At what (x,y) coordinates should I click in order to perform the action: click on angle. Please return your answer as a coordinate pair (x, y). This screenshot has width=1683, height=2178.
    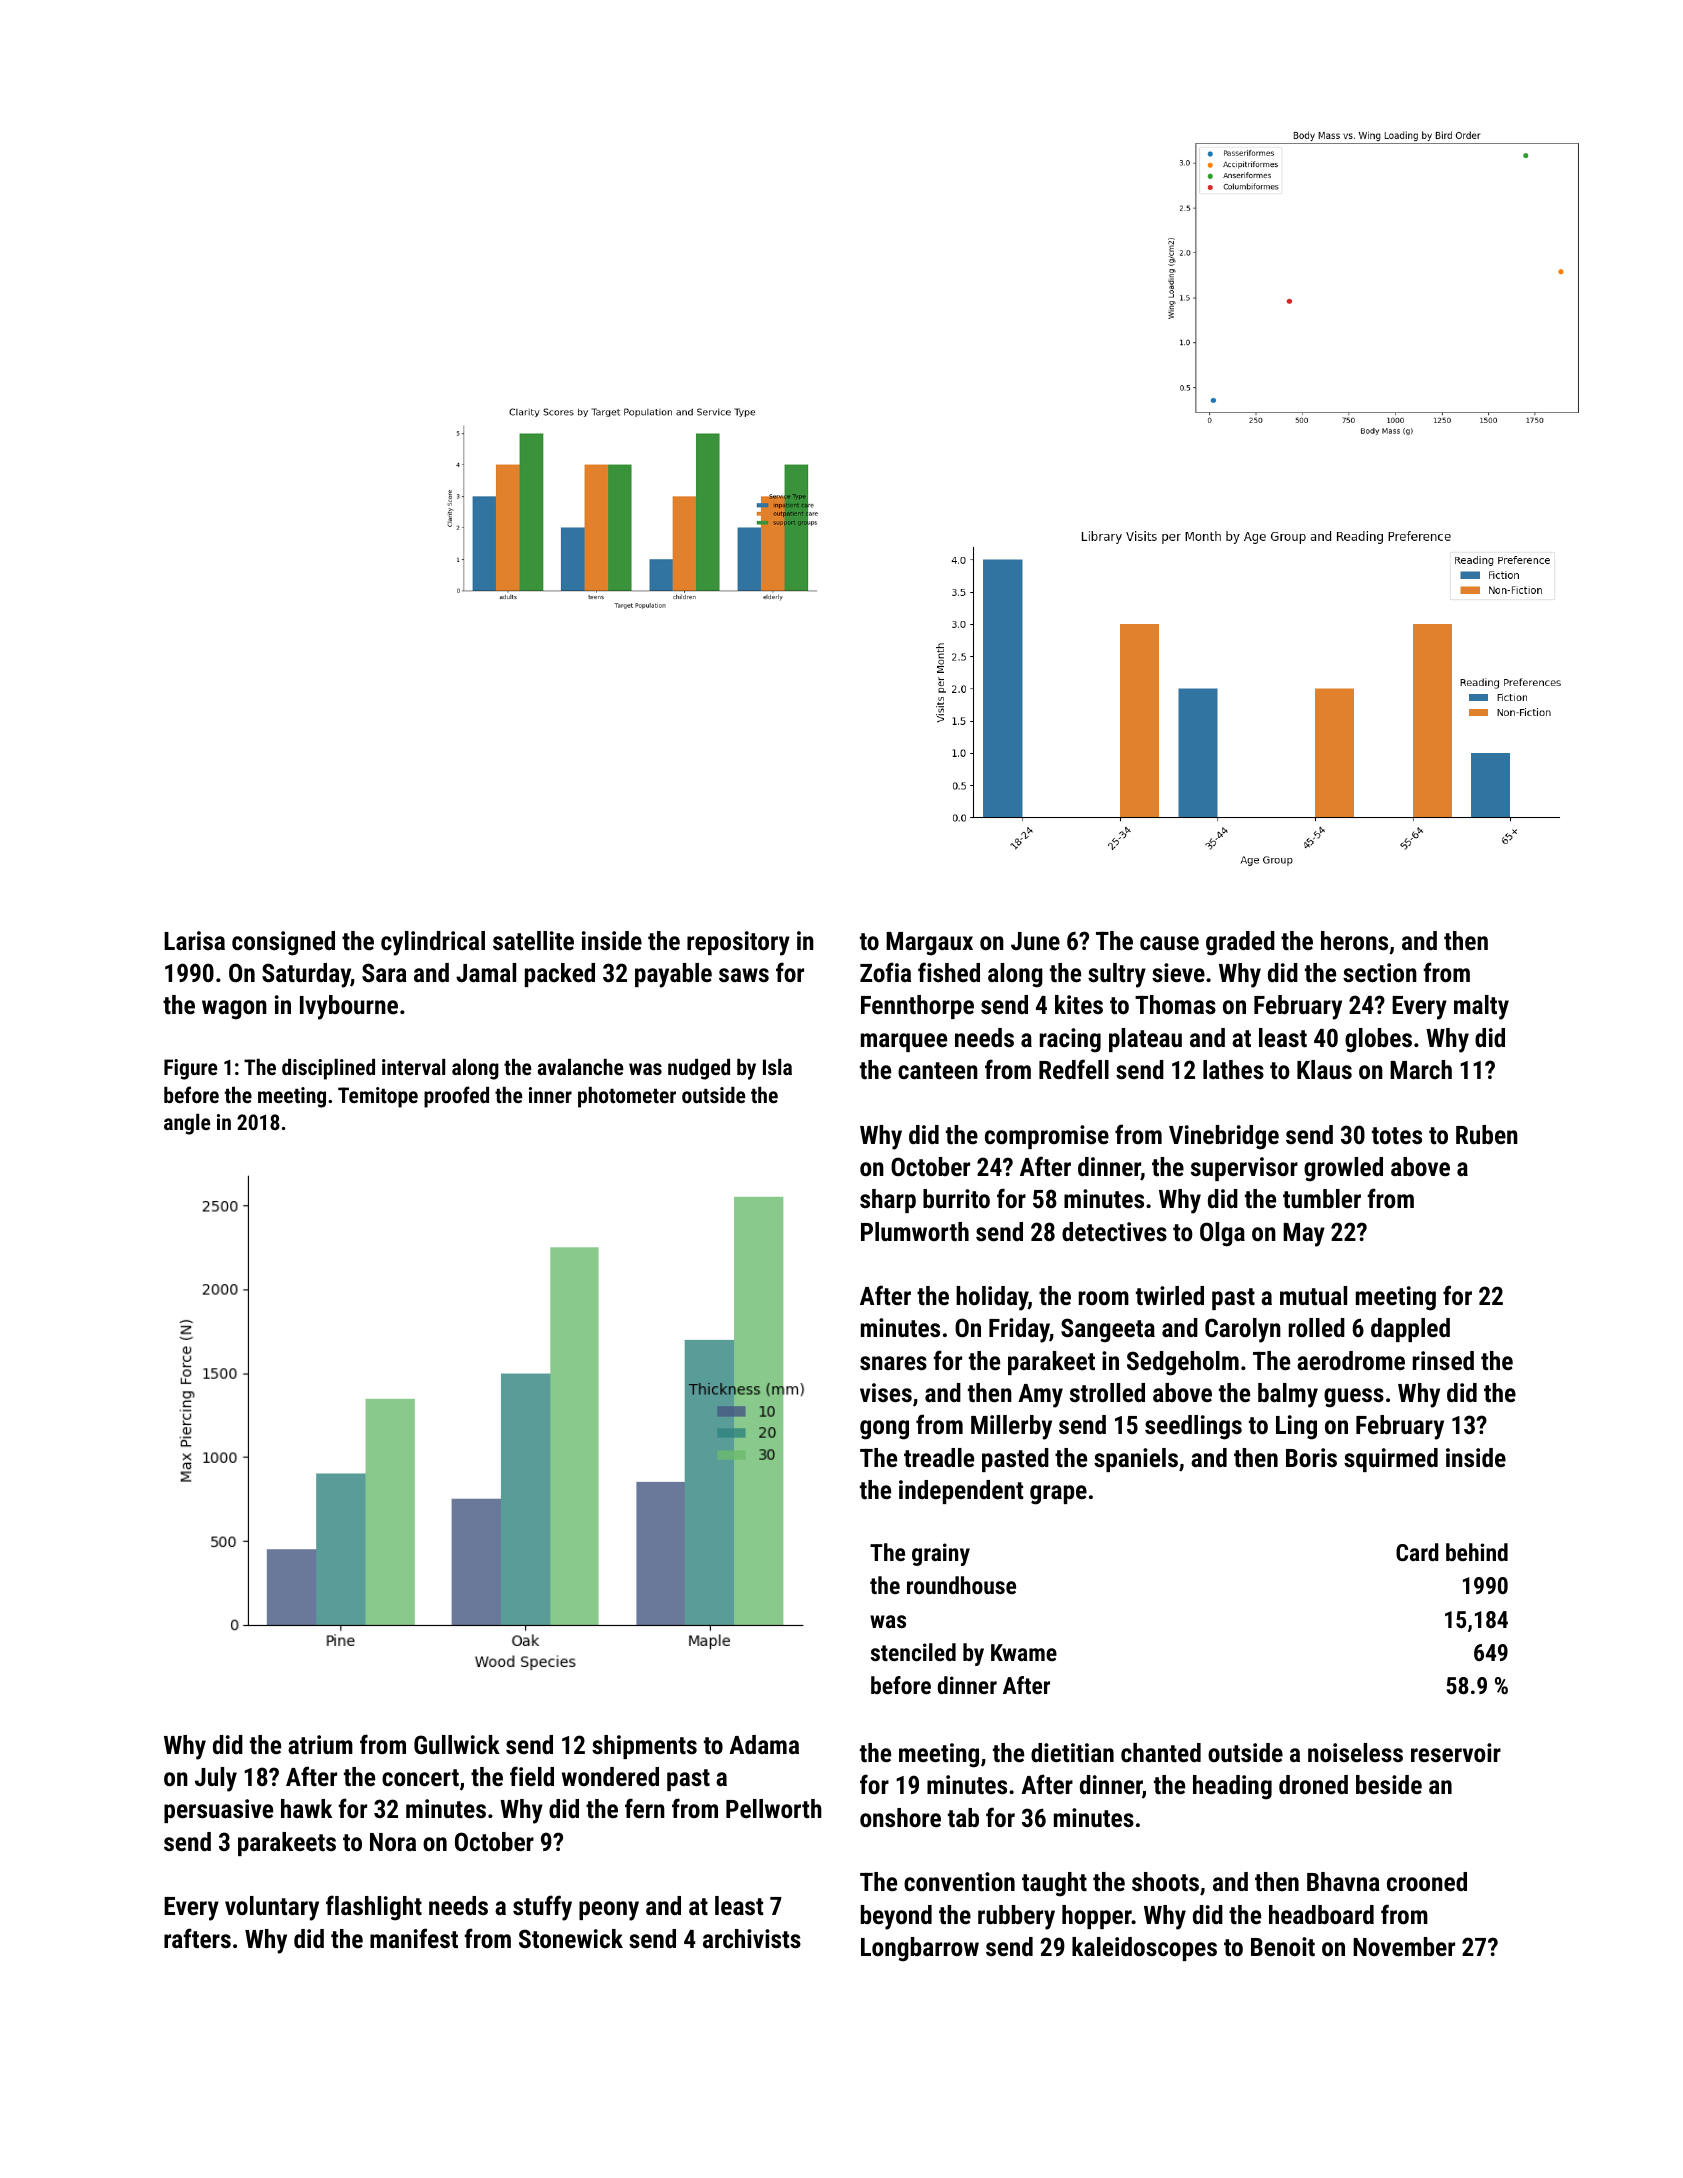
    Looking at the image, I should click on (187, 1124).
